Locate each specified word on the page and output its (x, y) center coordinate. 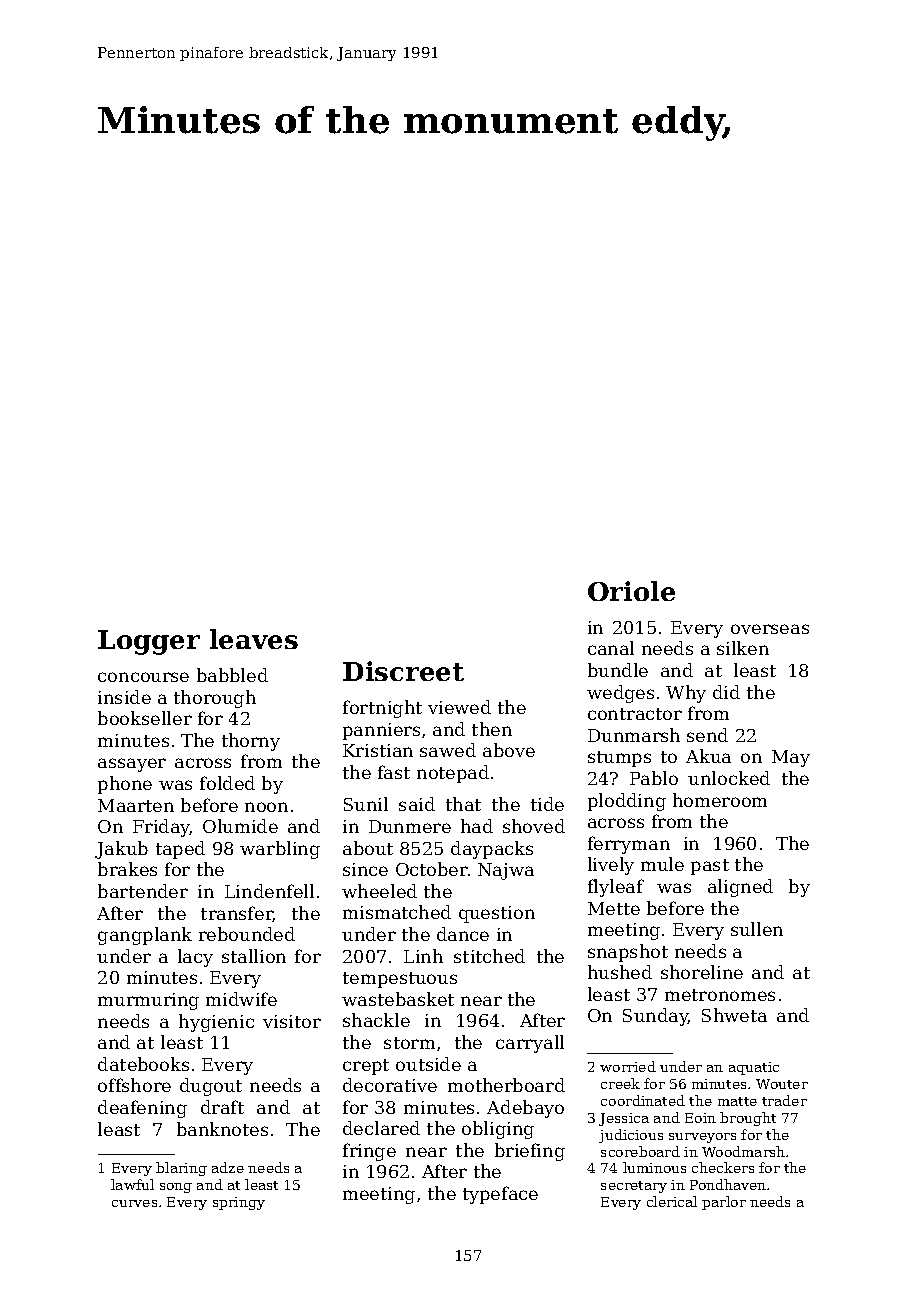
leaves (254, 639)
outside (428, 1064)
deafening (142, 1109)
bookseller (145, 718)
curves (134, 1203)
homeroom (720, 800)
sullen (757, 929)
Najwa (506, 871)
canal (611, 648)
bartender (143, 891)
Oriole (631, 591)
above (509, 750)
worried (628, 1066)
